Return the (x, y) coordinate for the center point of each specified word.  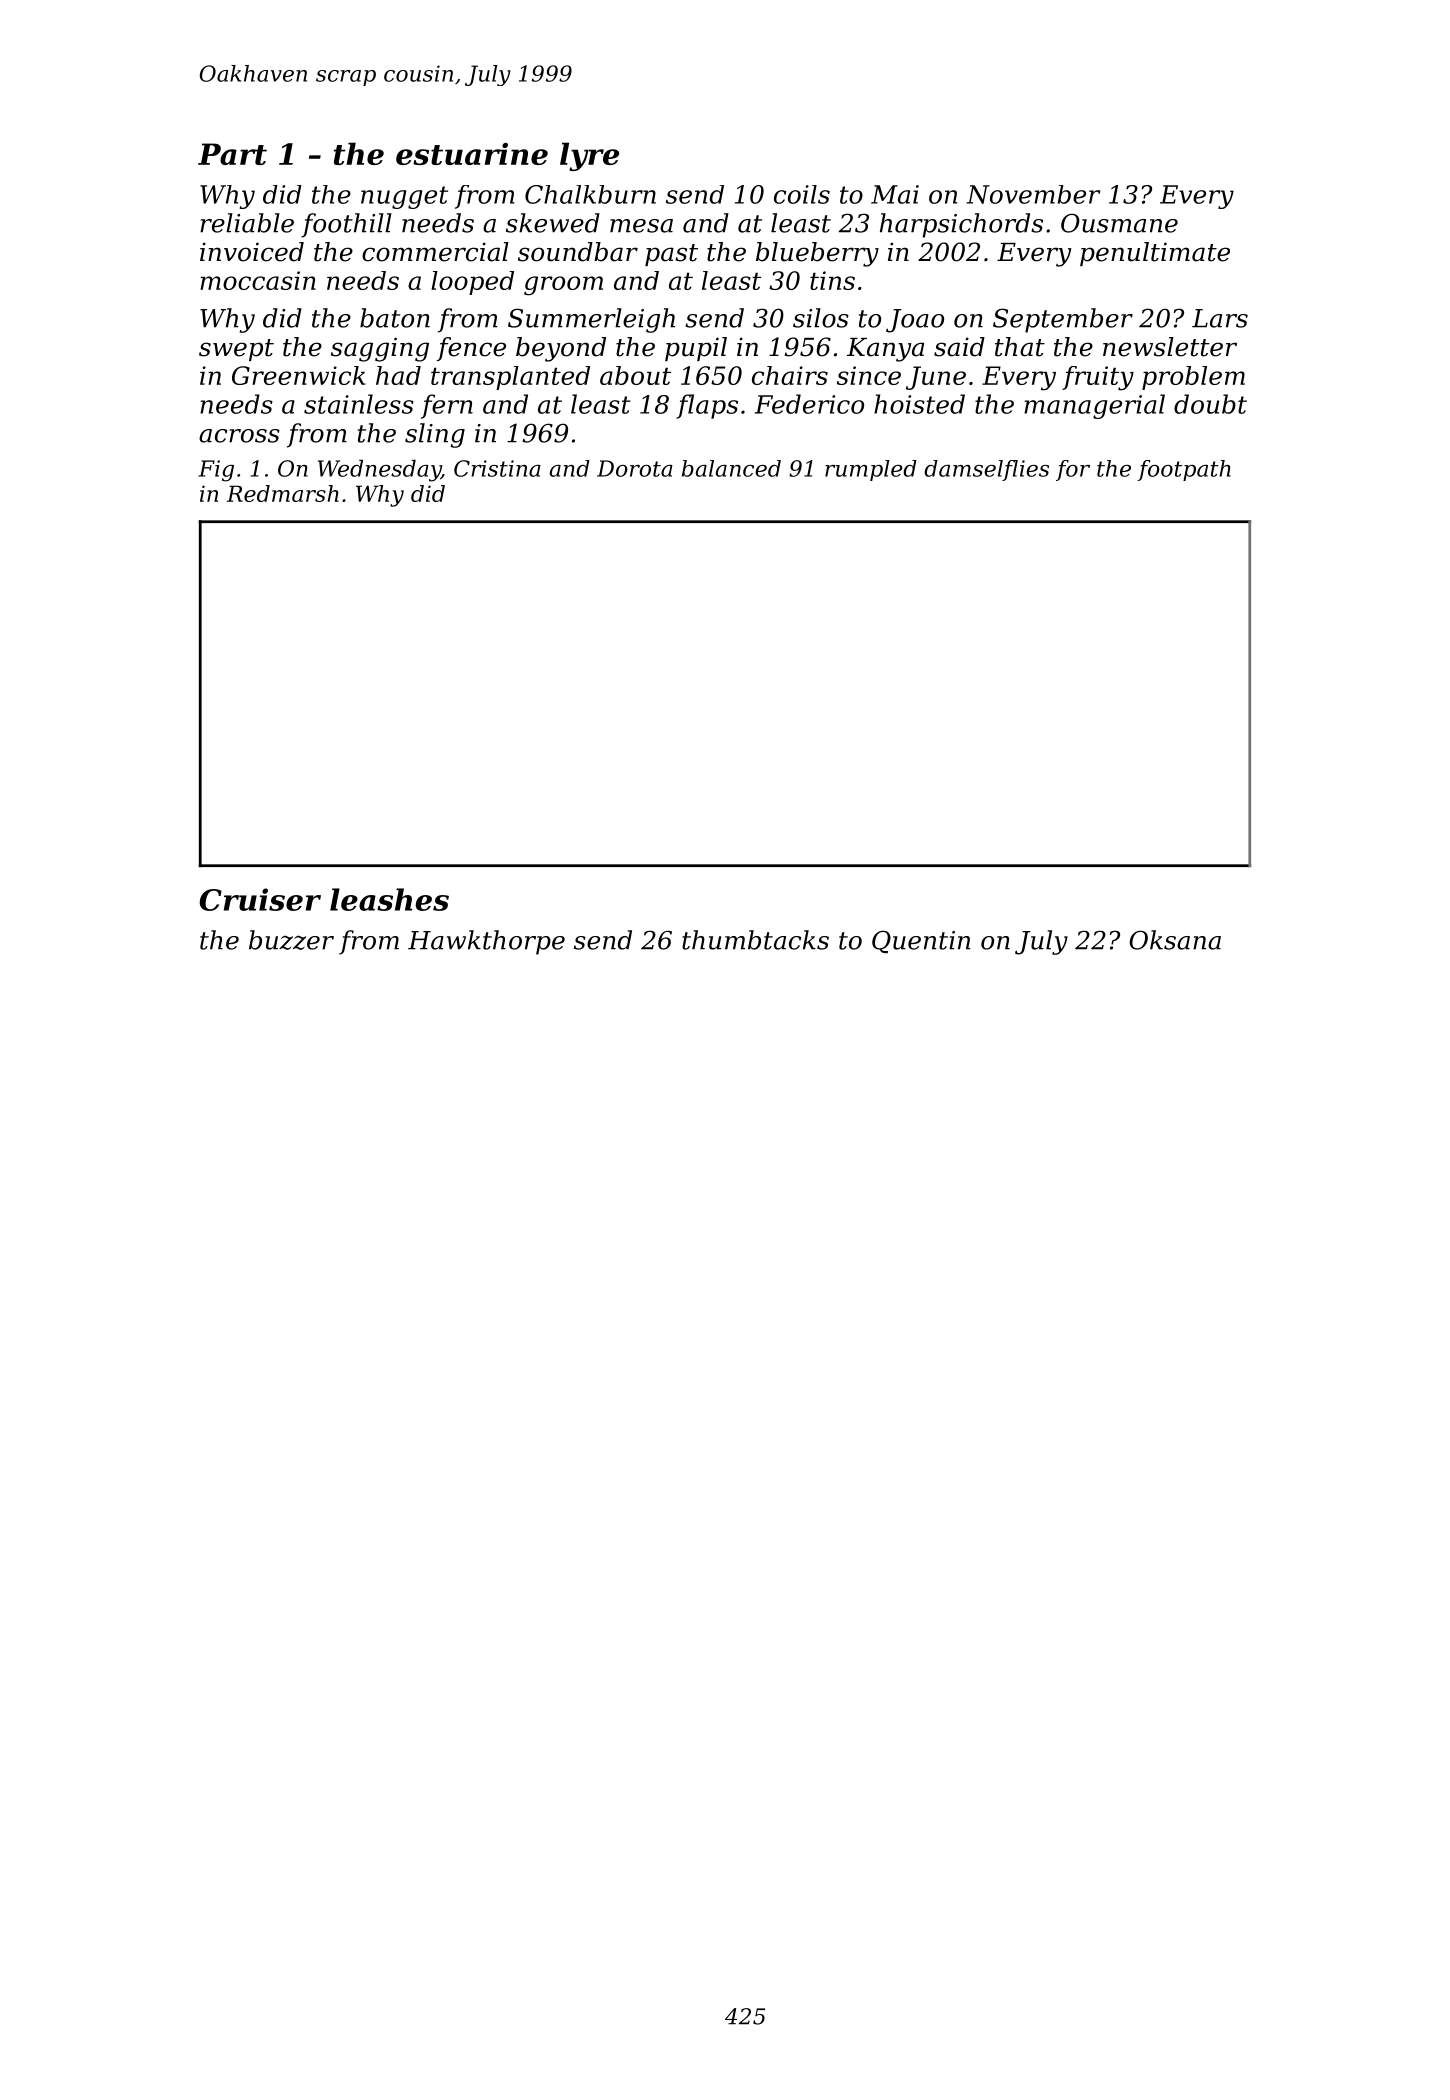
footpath (1184, 470)
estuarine (472, 154)
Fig (216, 471)
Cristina (497, 468)
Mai (895, 194)
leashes (389, 899)
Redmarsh (283, 493)
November (1033, 194)
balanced (731, 468)
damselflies (986, 470)
